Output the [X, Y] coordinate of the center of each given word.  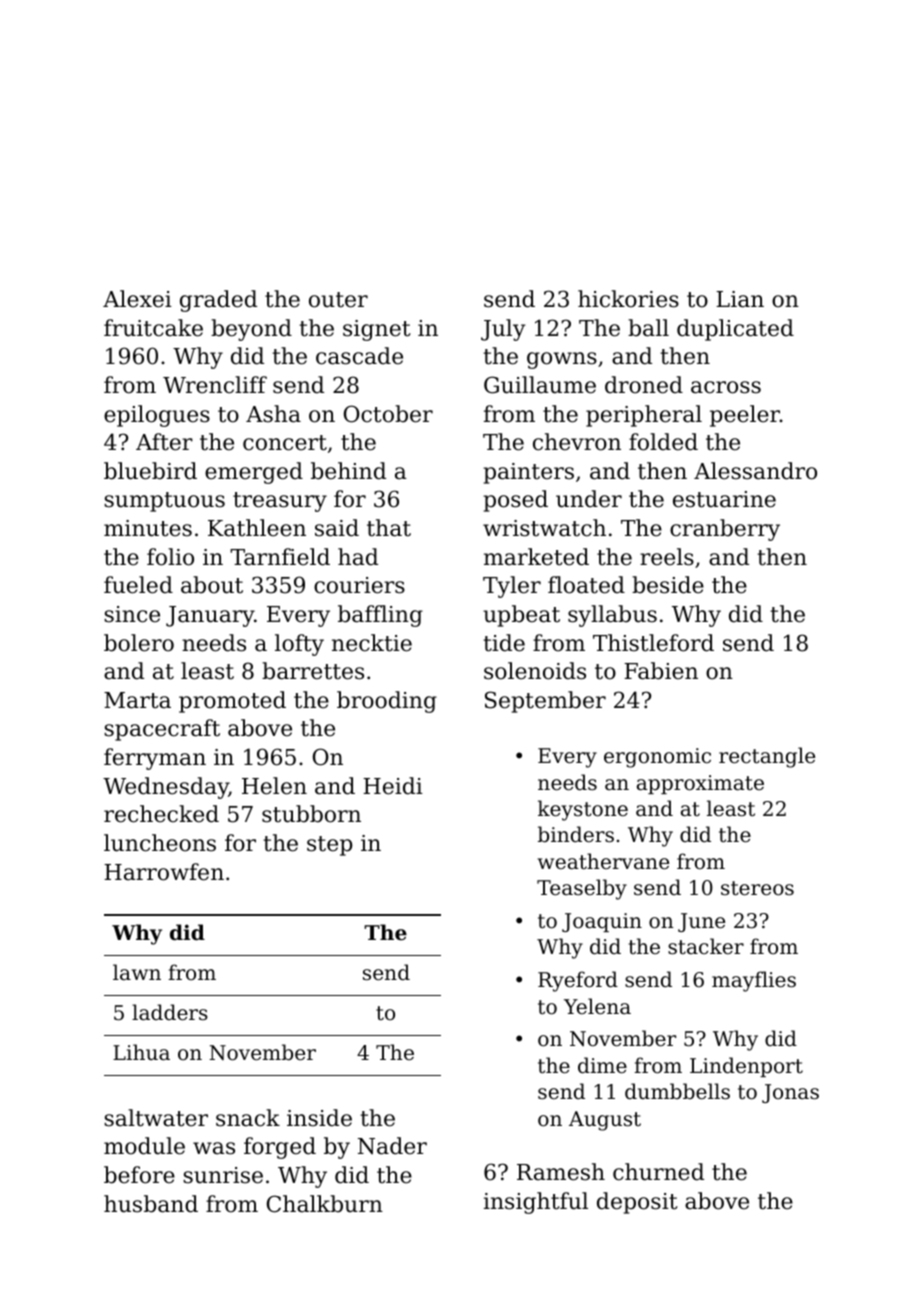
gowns [562, 360]
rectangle [767, 757]
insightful [536, 1203]
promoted [232, 702]
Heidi [393, 786]
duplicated [735, 330]
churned [658, 1172]
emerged [254, 473]
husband [151, 1204]
